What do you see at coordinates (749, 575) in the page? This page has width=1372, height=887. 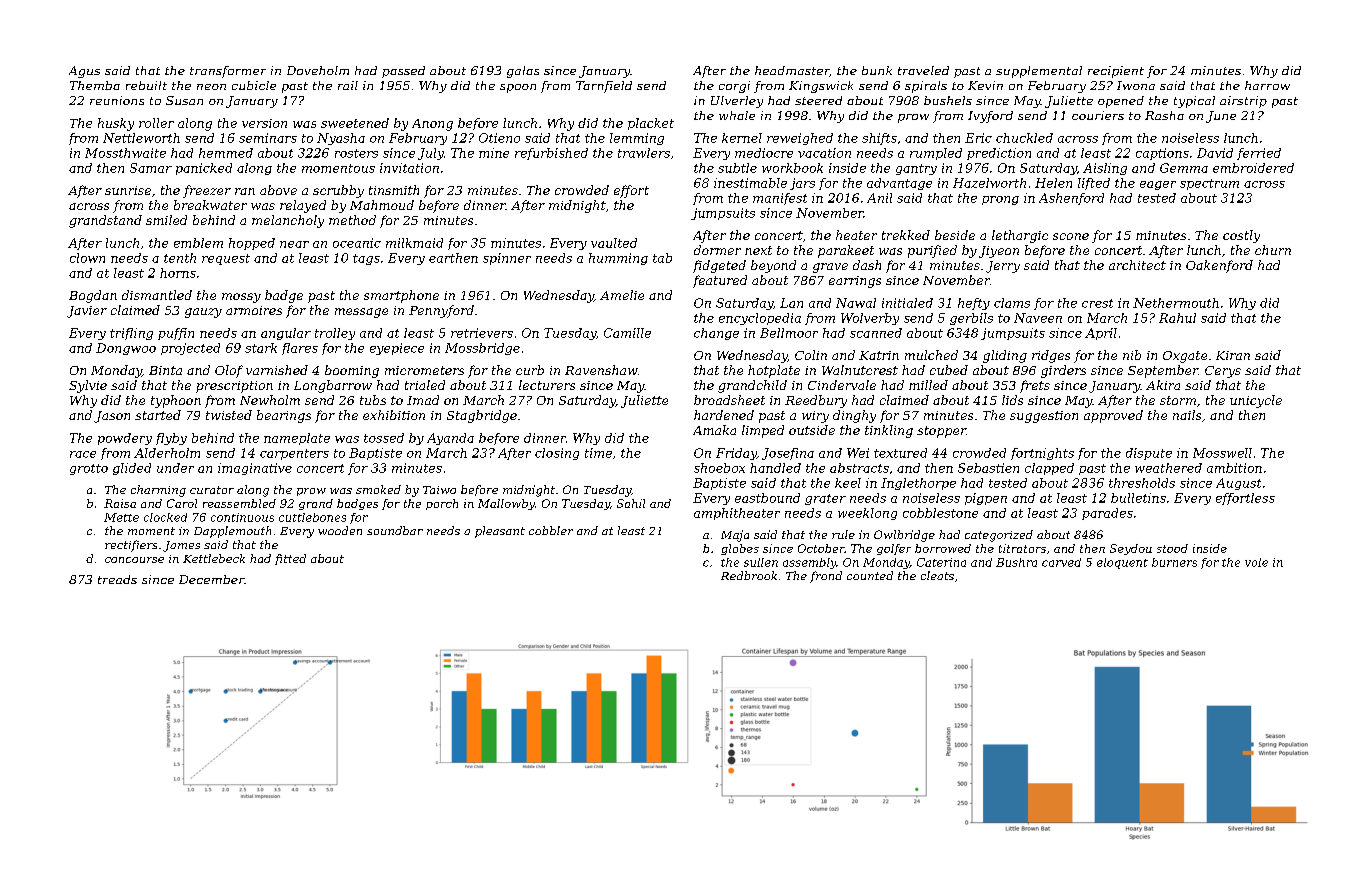 I see `Redbrook` at bounding box center [749, 575].
